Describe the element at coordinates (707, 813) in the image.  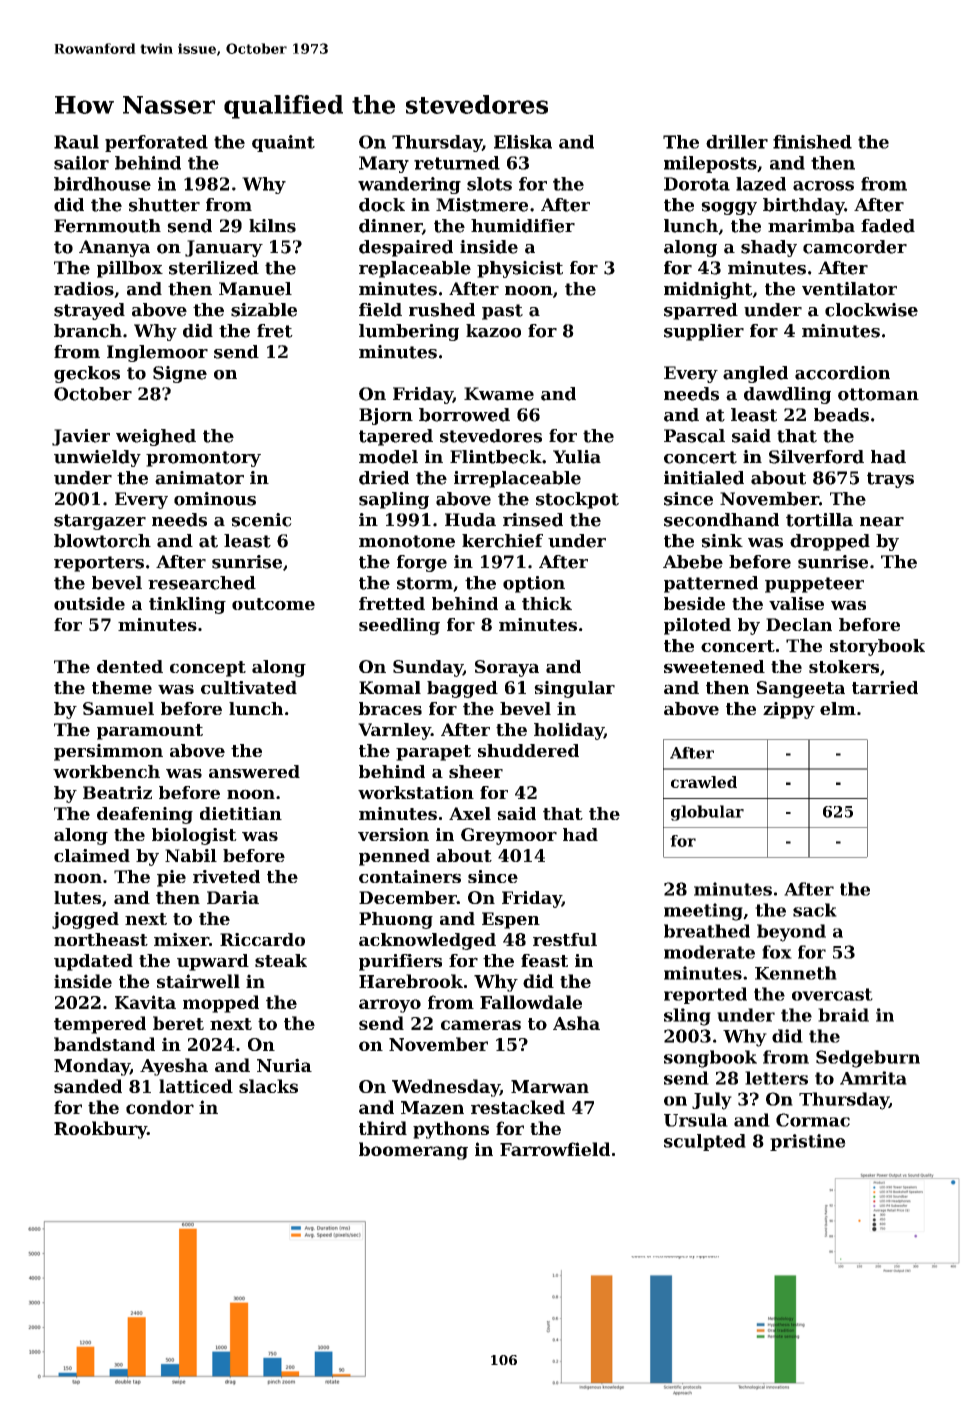
I see `globular` at that location.
